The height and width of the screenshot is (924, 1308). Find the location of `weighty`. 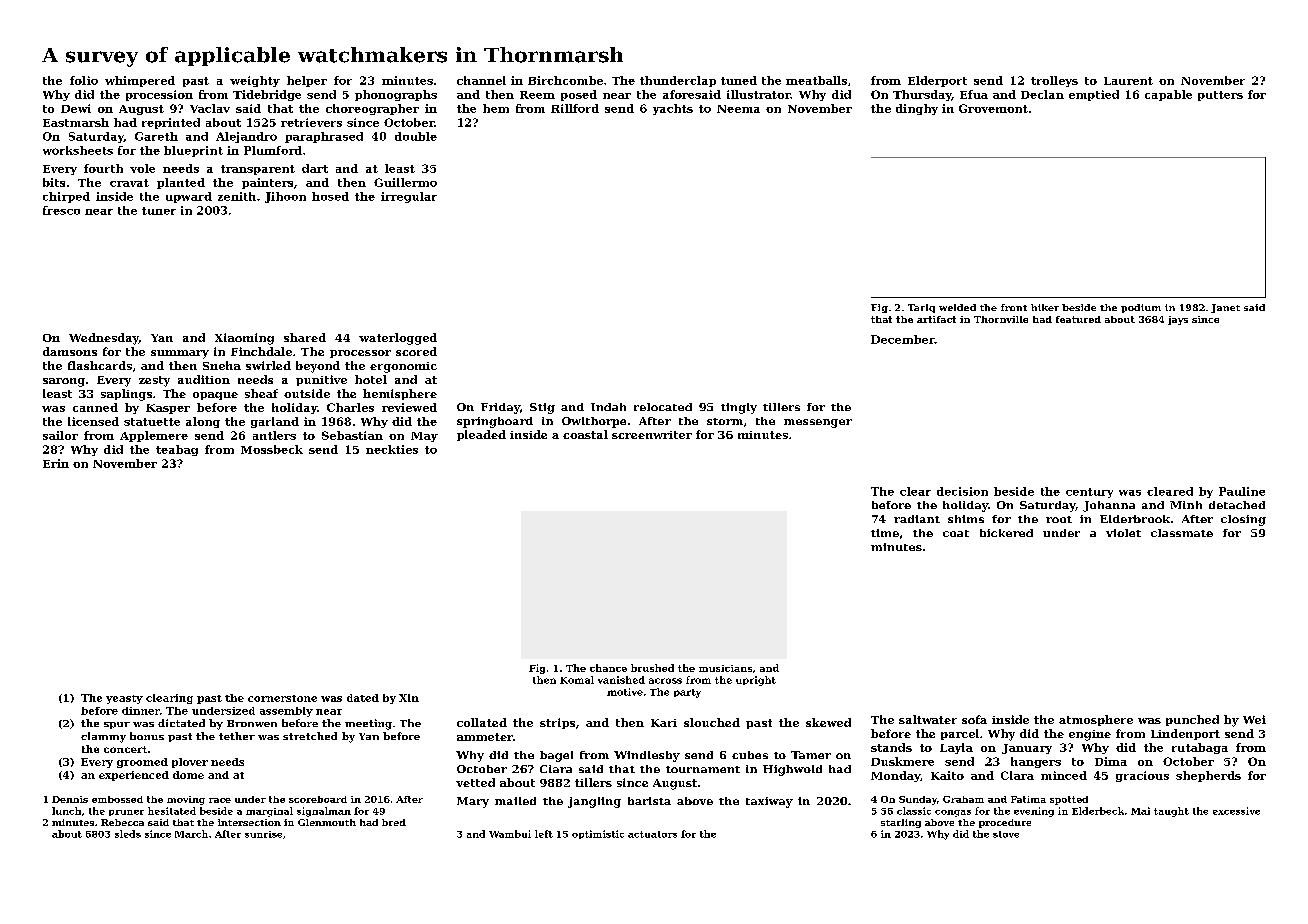

weighty is located at coordinates (255, 81).
